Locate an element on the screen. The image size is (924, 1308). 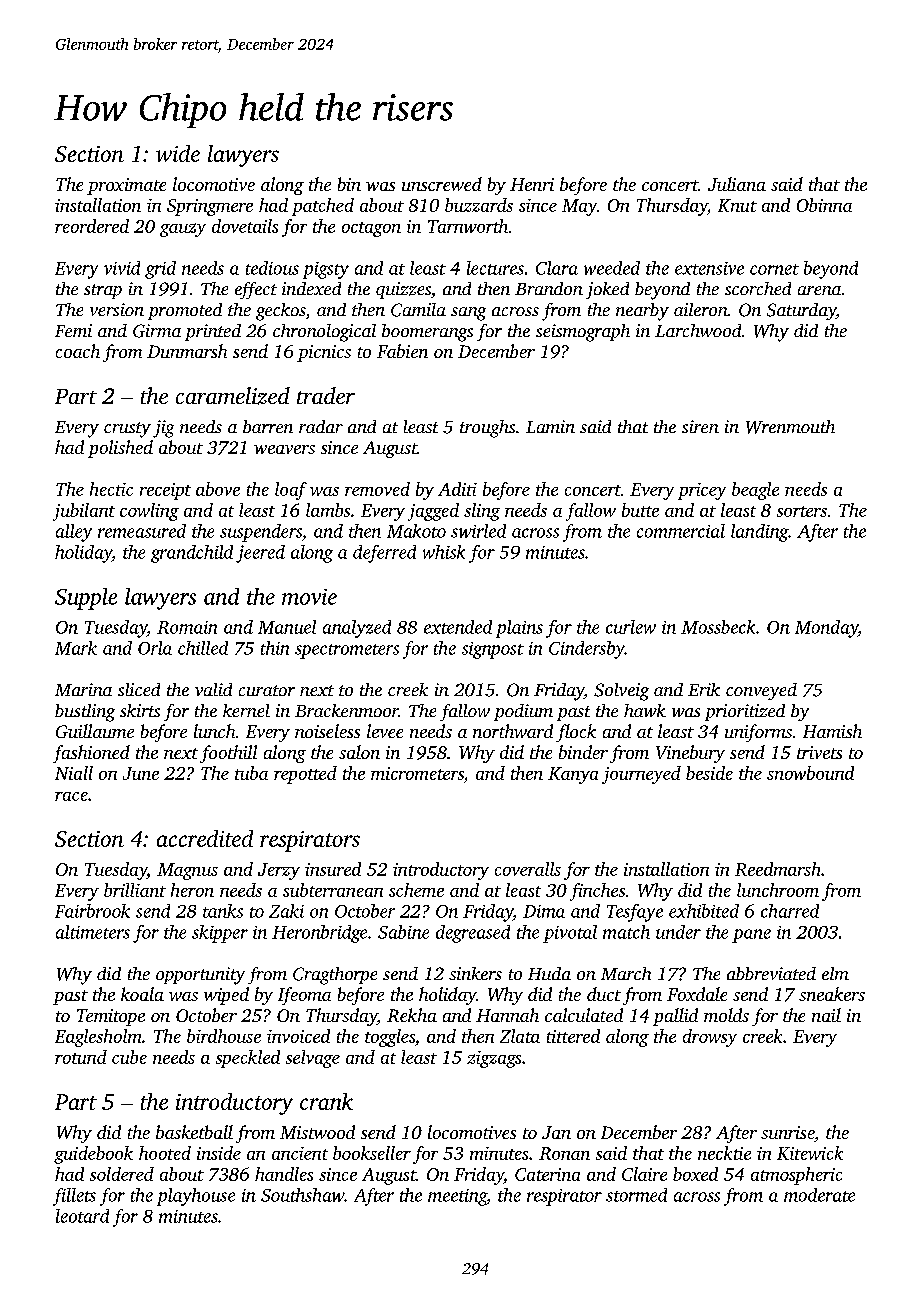
zigzags is located at coordinates (494, 1059).
